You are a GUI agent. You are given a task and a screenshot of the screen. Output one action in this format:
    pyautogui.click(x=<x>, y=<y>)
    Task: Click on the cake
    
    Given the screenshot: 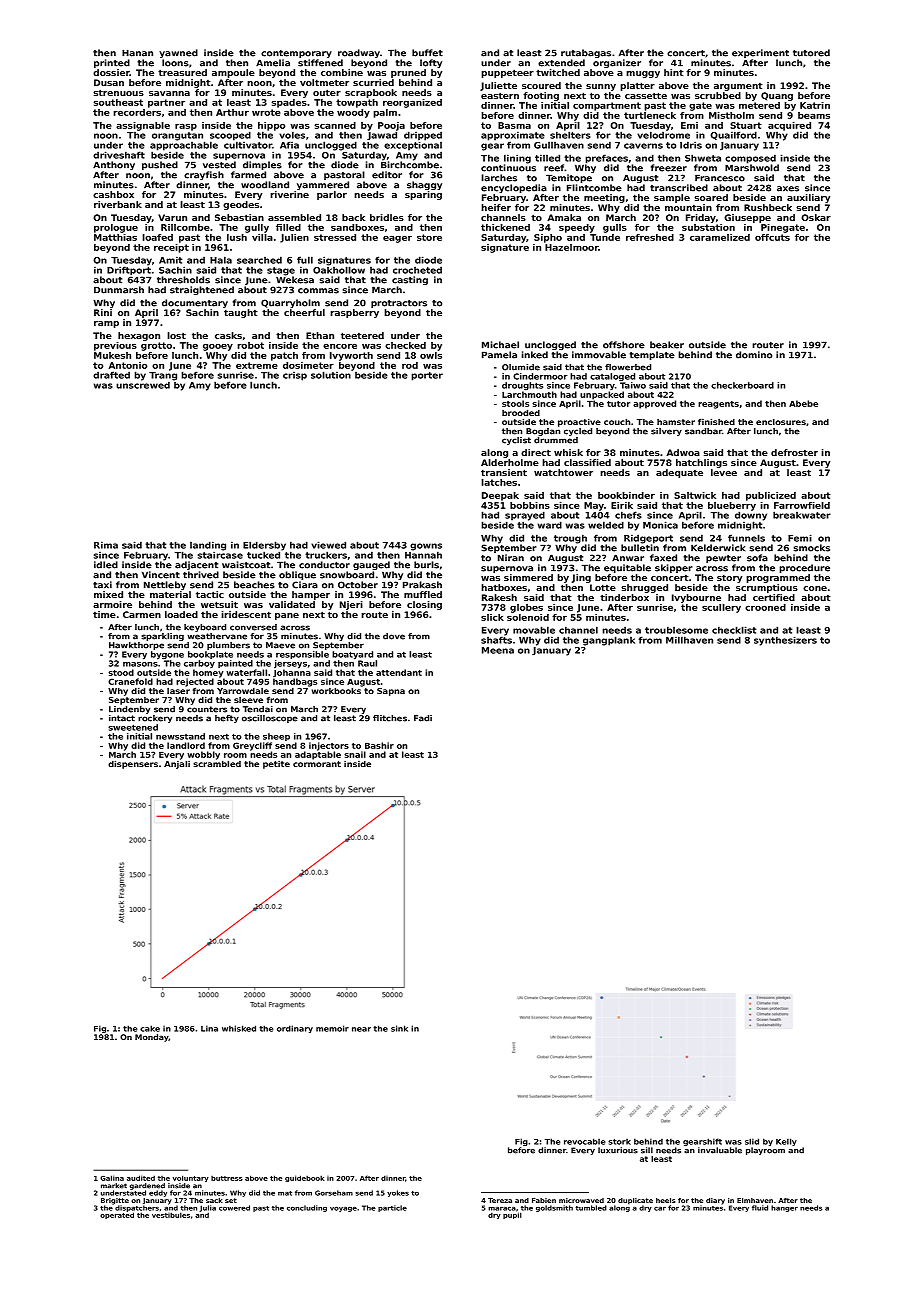 What is the action you would take?
    pyautogui.click(x=150, y=1028)
